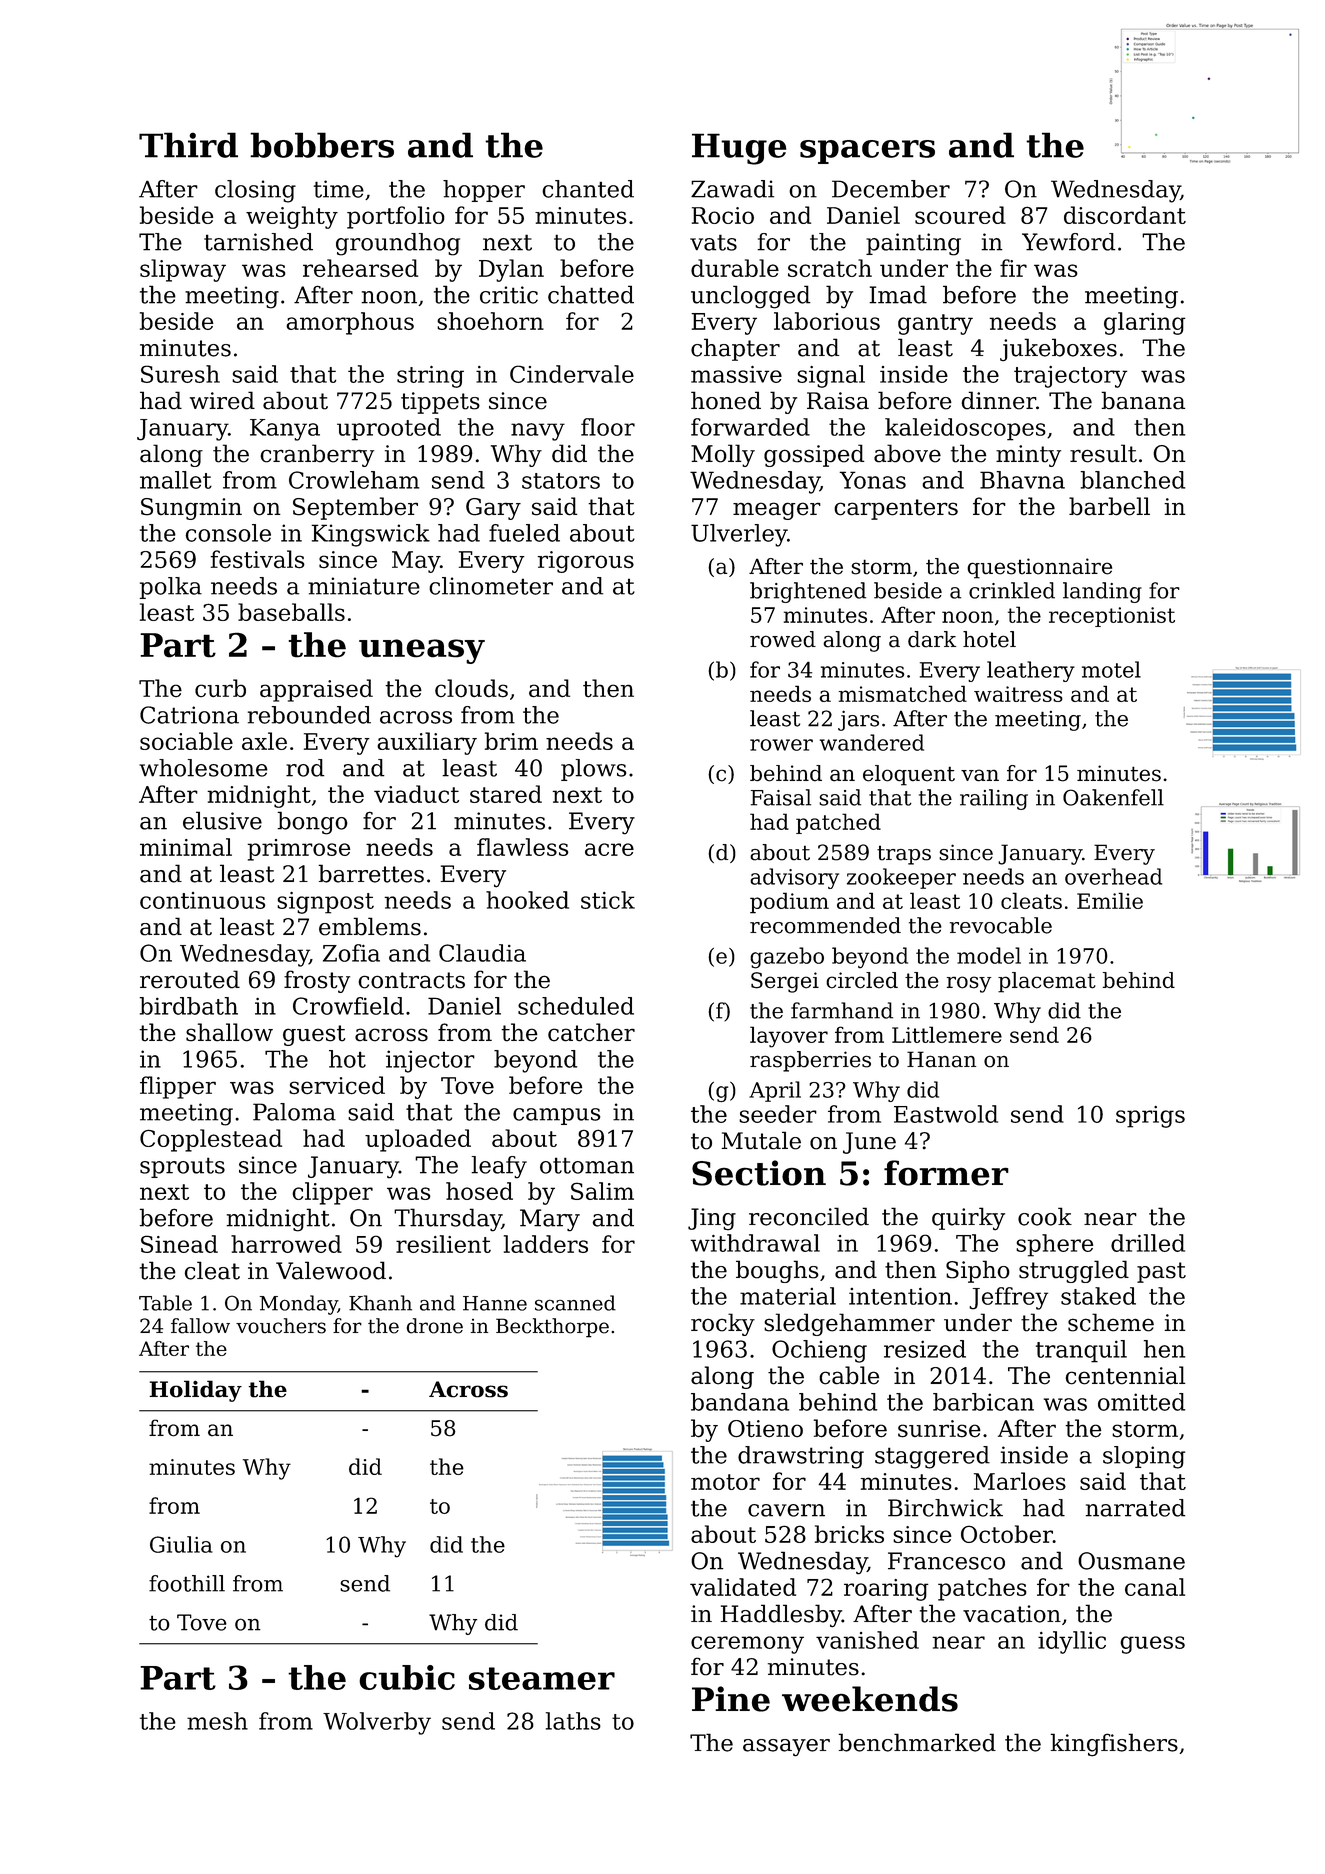 The height and width of the document is (1874, 1325). Describe the element at coordinates (407, 1677) in the document. I see `cubic` at that location.
